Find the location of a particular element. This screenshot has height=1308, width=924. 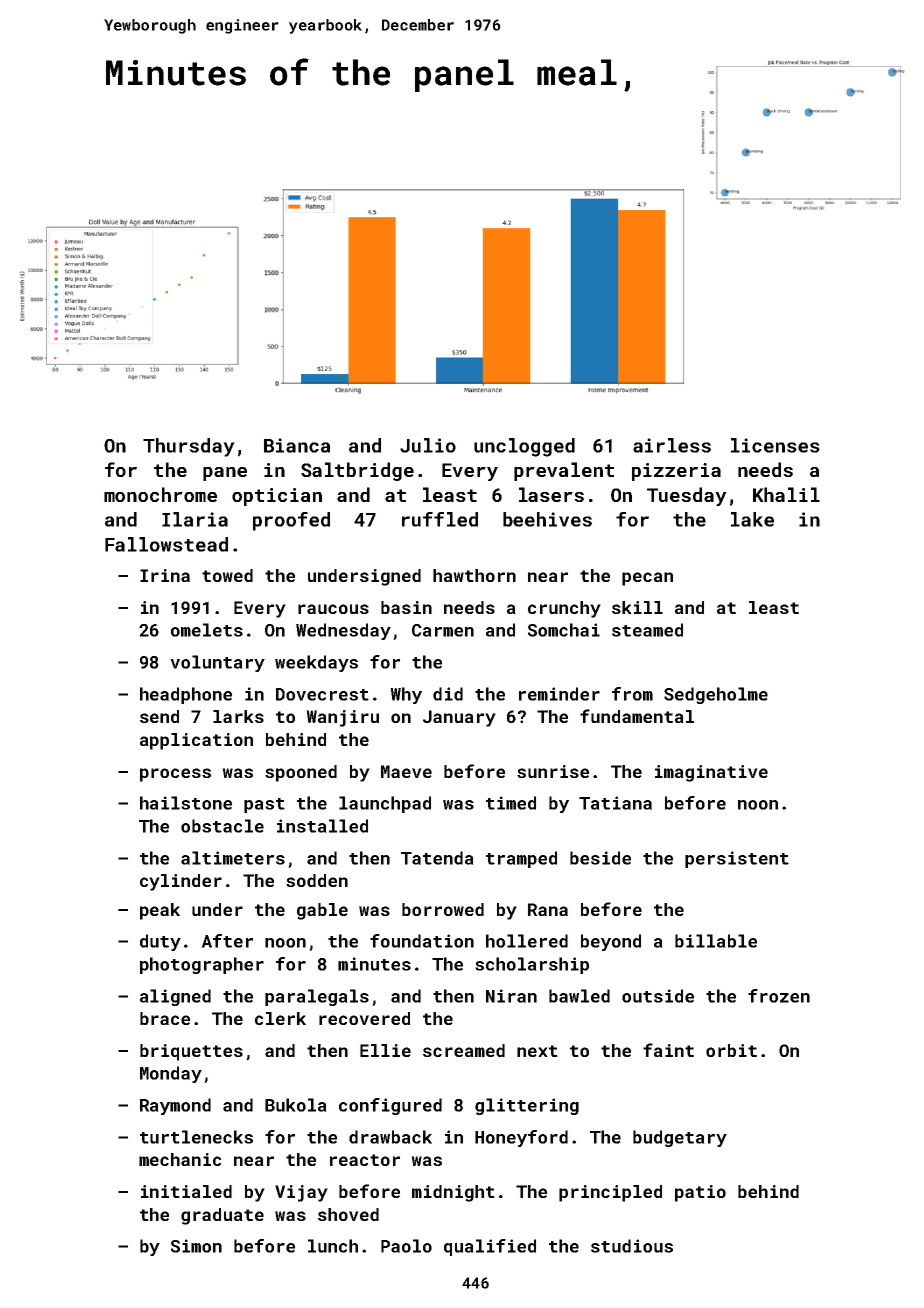

persistent is located at coordinates (737, 859).
